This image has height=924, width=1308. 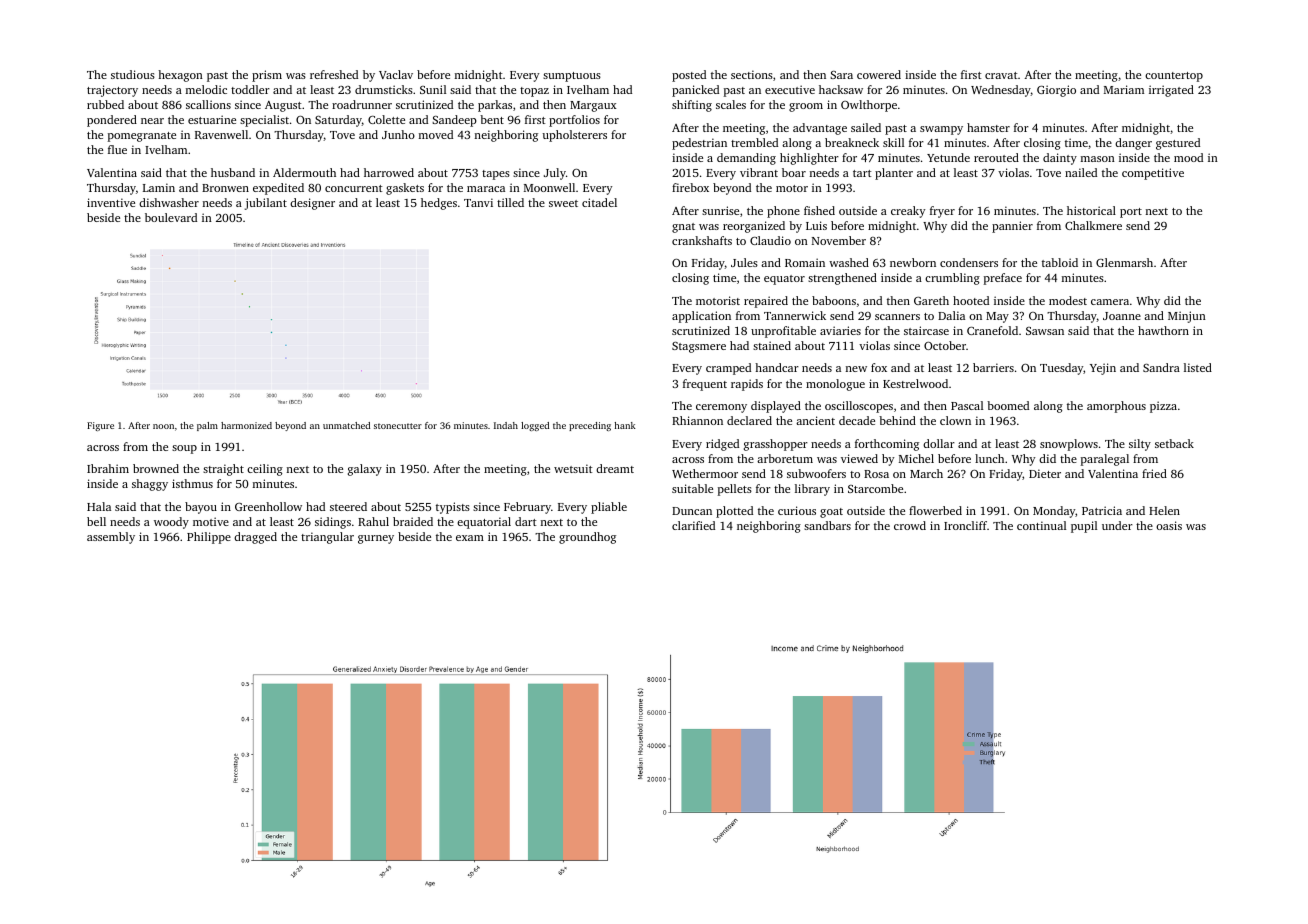 What do you see at coordinates (312, 204) in the image?
I see `designer` at bounding box center [312, 204].
